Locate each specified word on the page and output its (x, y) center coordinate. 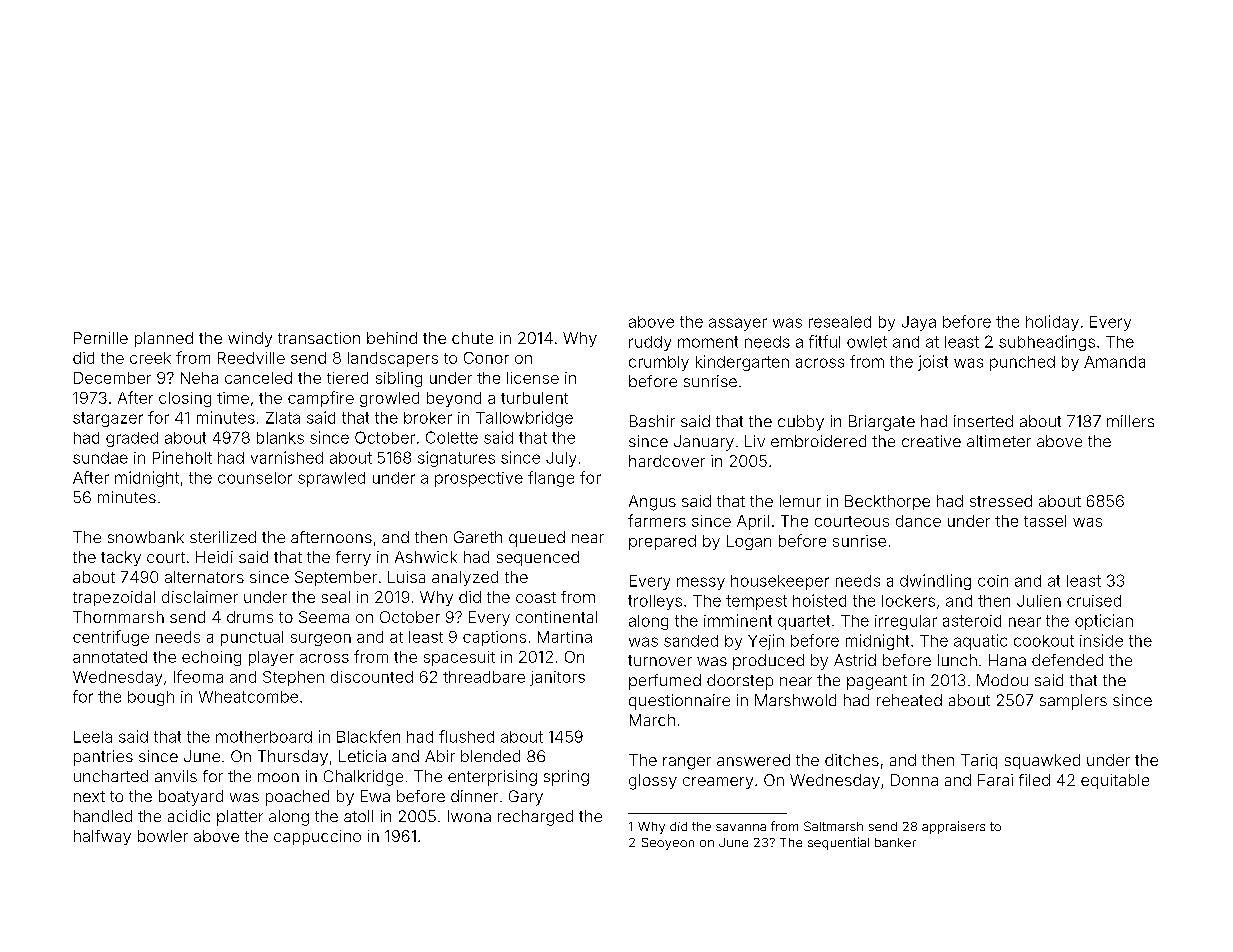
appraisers (953, 827)
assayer (738, 324)
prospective (479, 479)
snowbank (146, 537)
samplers (1073, 702)
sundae (100, 458)
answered (753, 760)
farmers (657, 520)
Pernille (101, 338)
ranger (687, 763)
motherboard (264, 737)
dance (918, 521)
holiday (1052, 323)
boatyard (191, 798)
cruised (1094, 601)
